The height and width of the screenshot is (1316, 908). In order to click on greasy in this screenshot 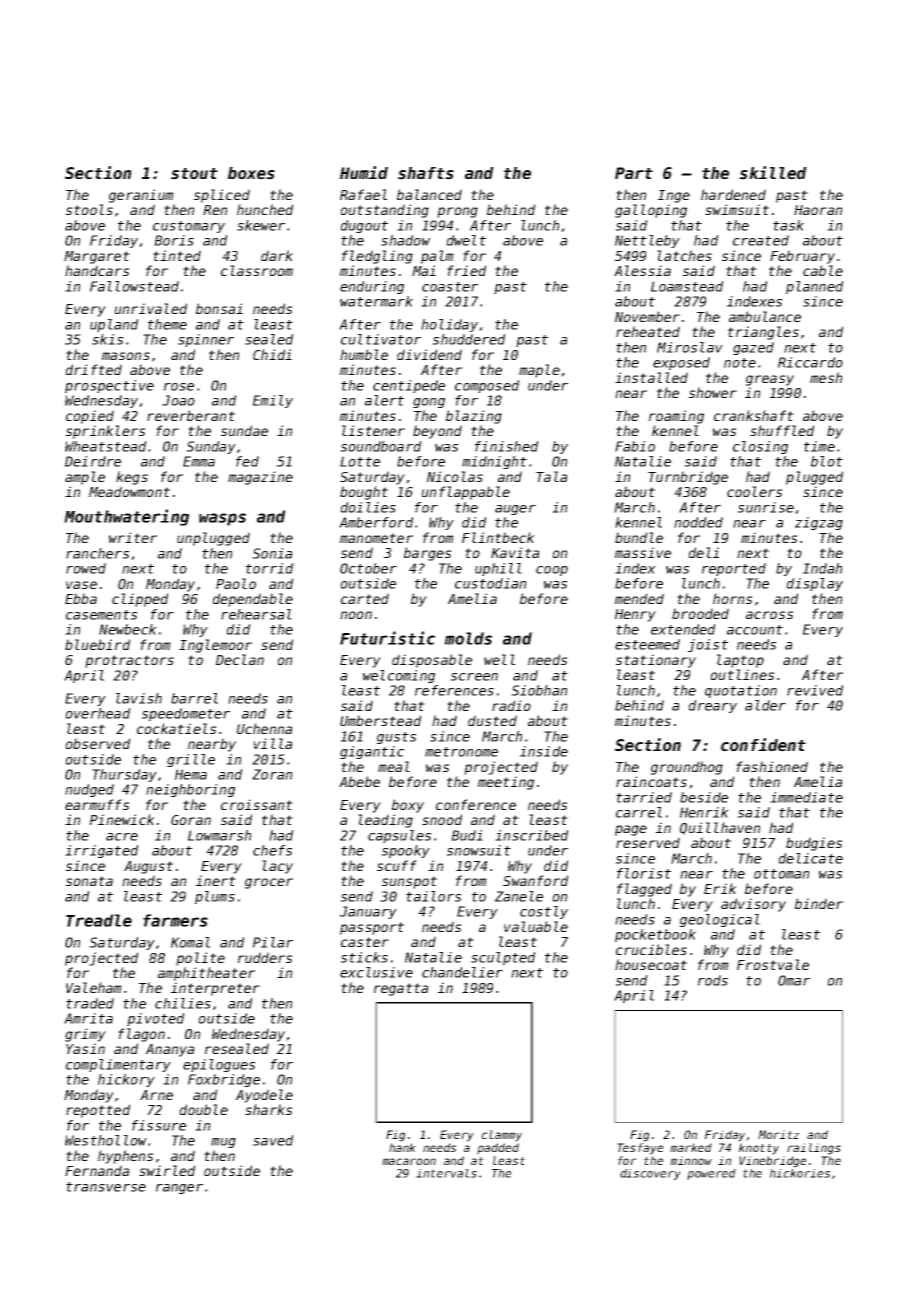, I will do `click(770, 380)`.
